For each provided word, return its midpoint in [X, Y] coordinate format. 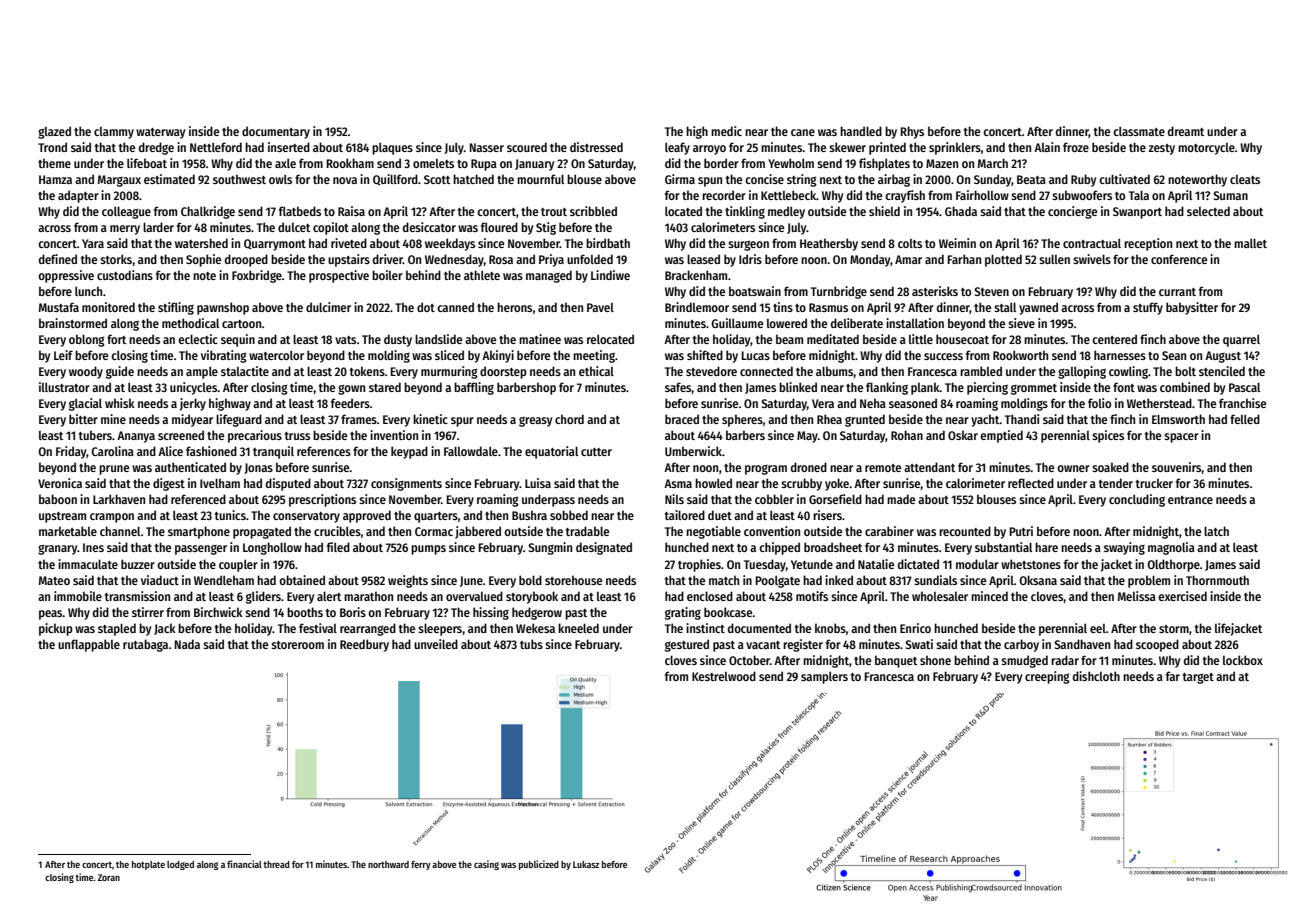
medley [786, 212]
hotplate [148, 865]
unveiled [436, 644]
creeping [1047, 677]
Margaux [119, 181]
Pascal [1244, 387]
